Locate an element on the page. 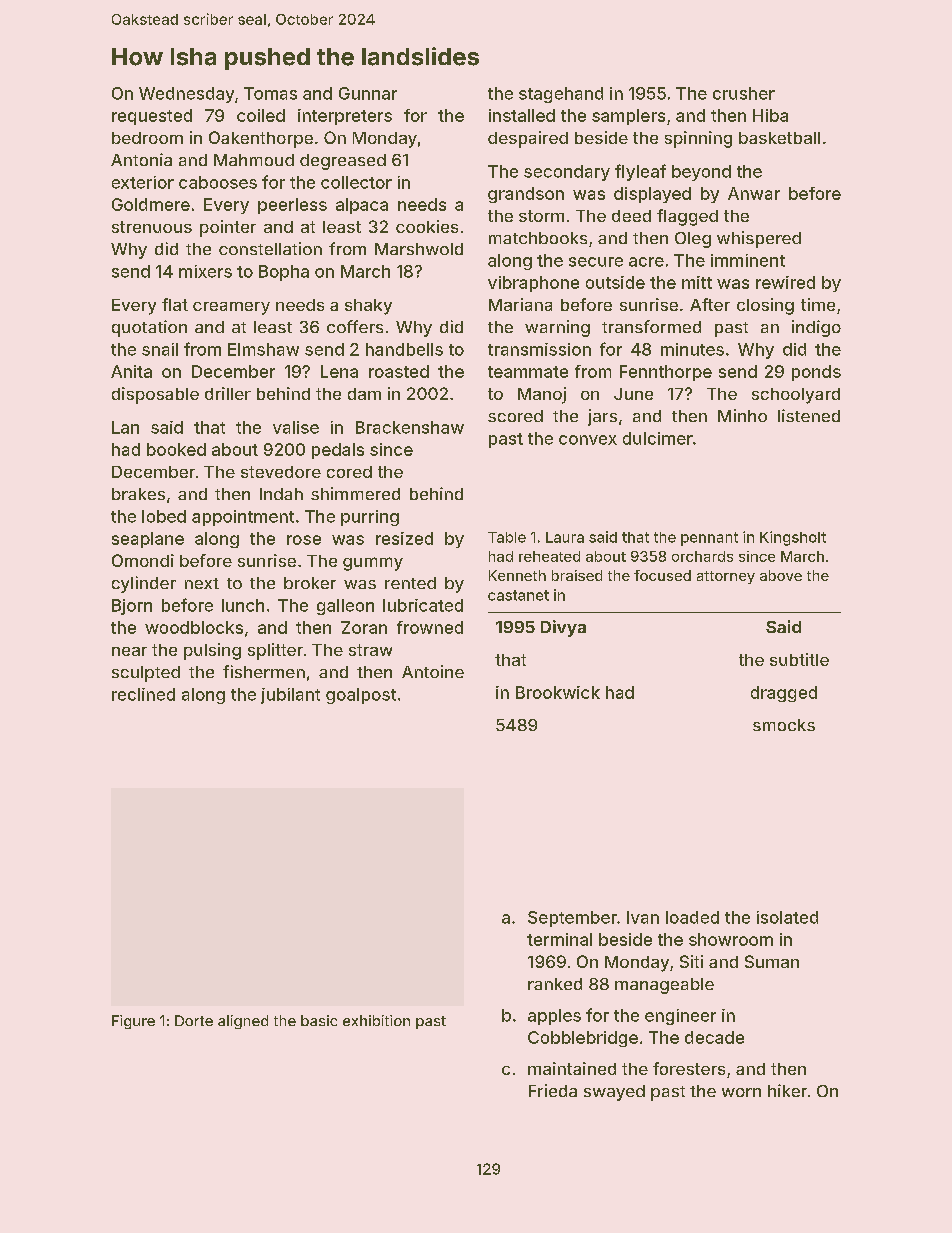 This image has height=1233, width=952. samplers is located at coordinates (628, 117).
